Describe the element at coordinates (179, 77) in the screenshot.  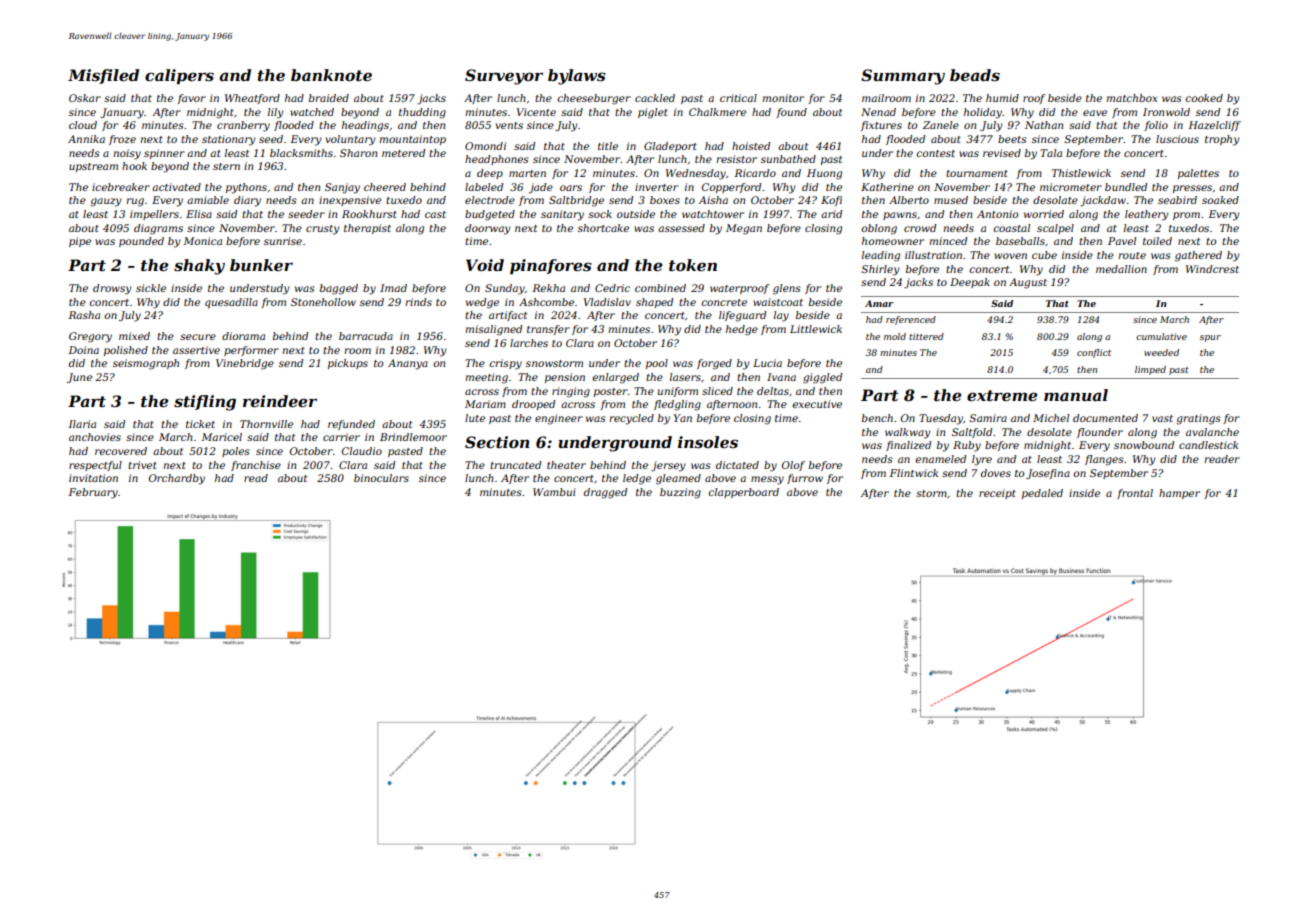
I see `calipers` at that location.
